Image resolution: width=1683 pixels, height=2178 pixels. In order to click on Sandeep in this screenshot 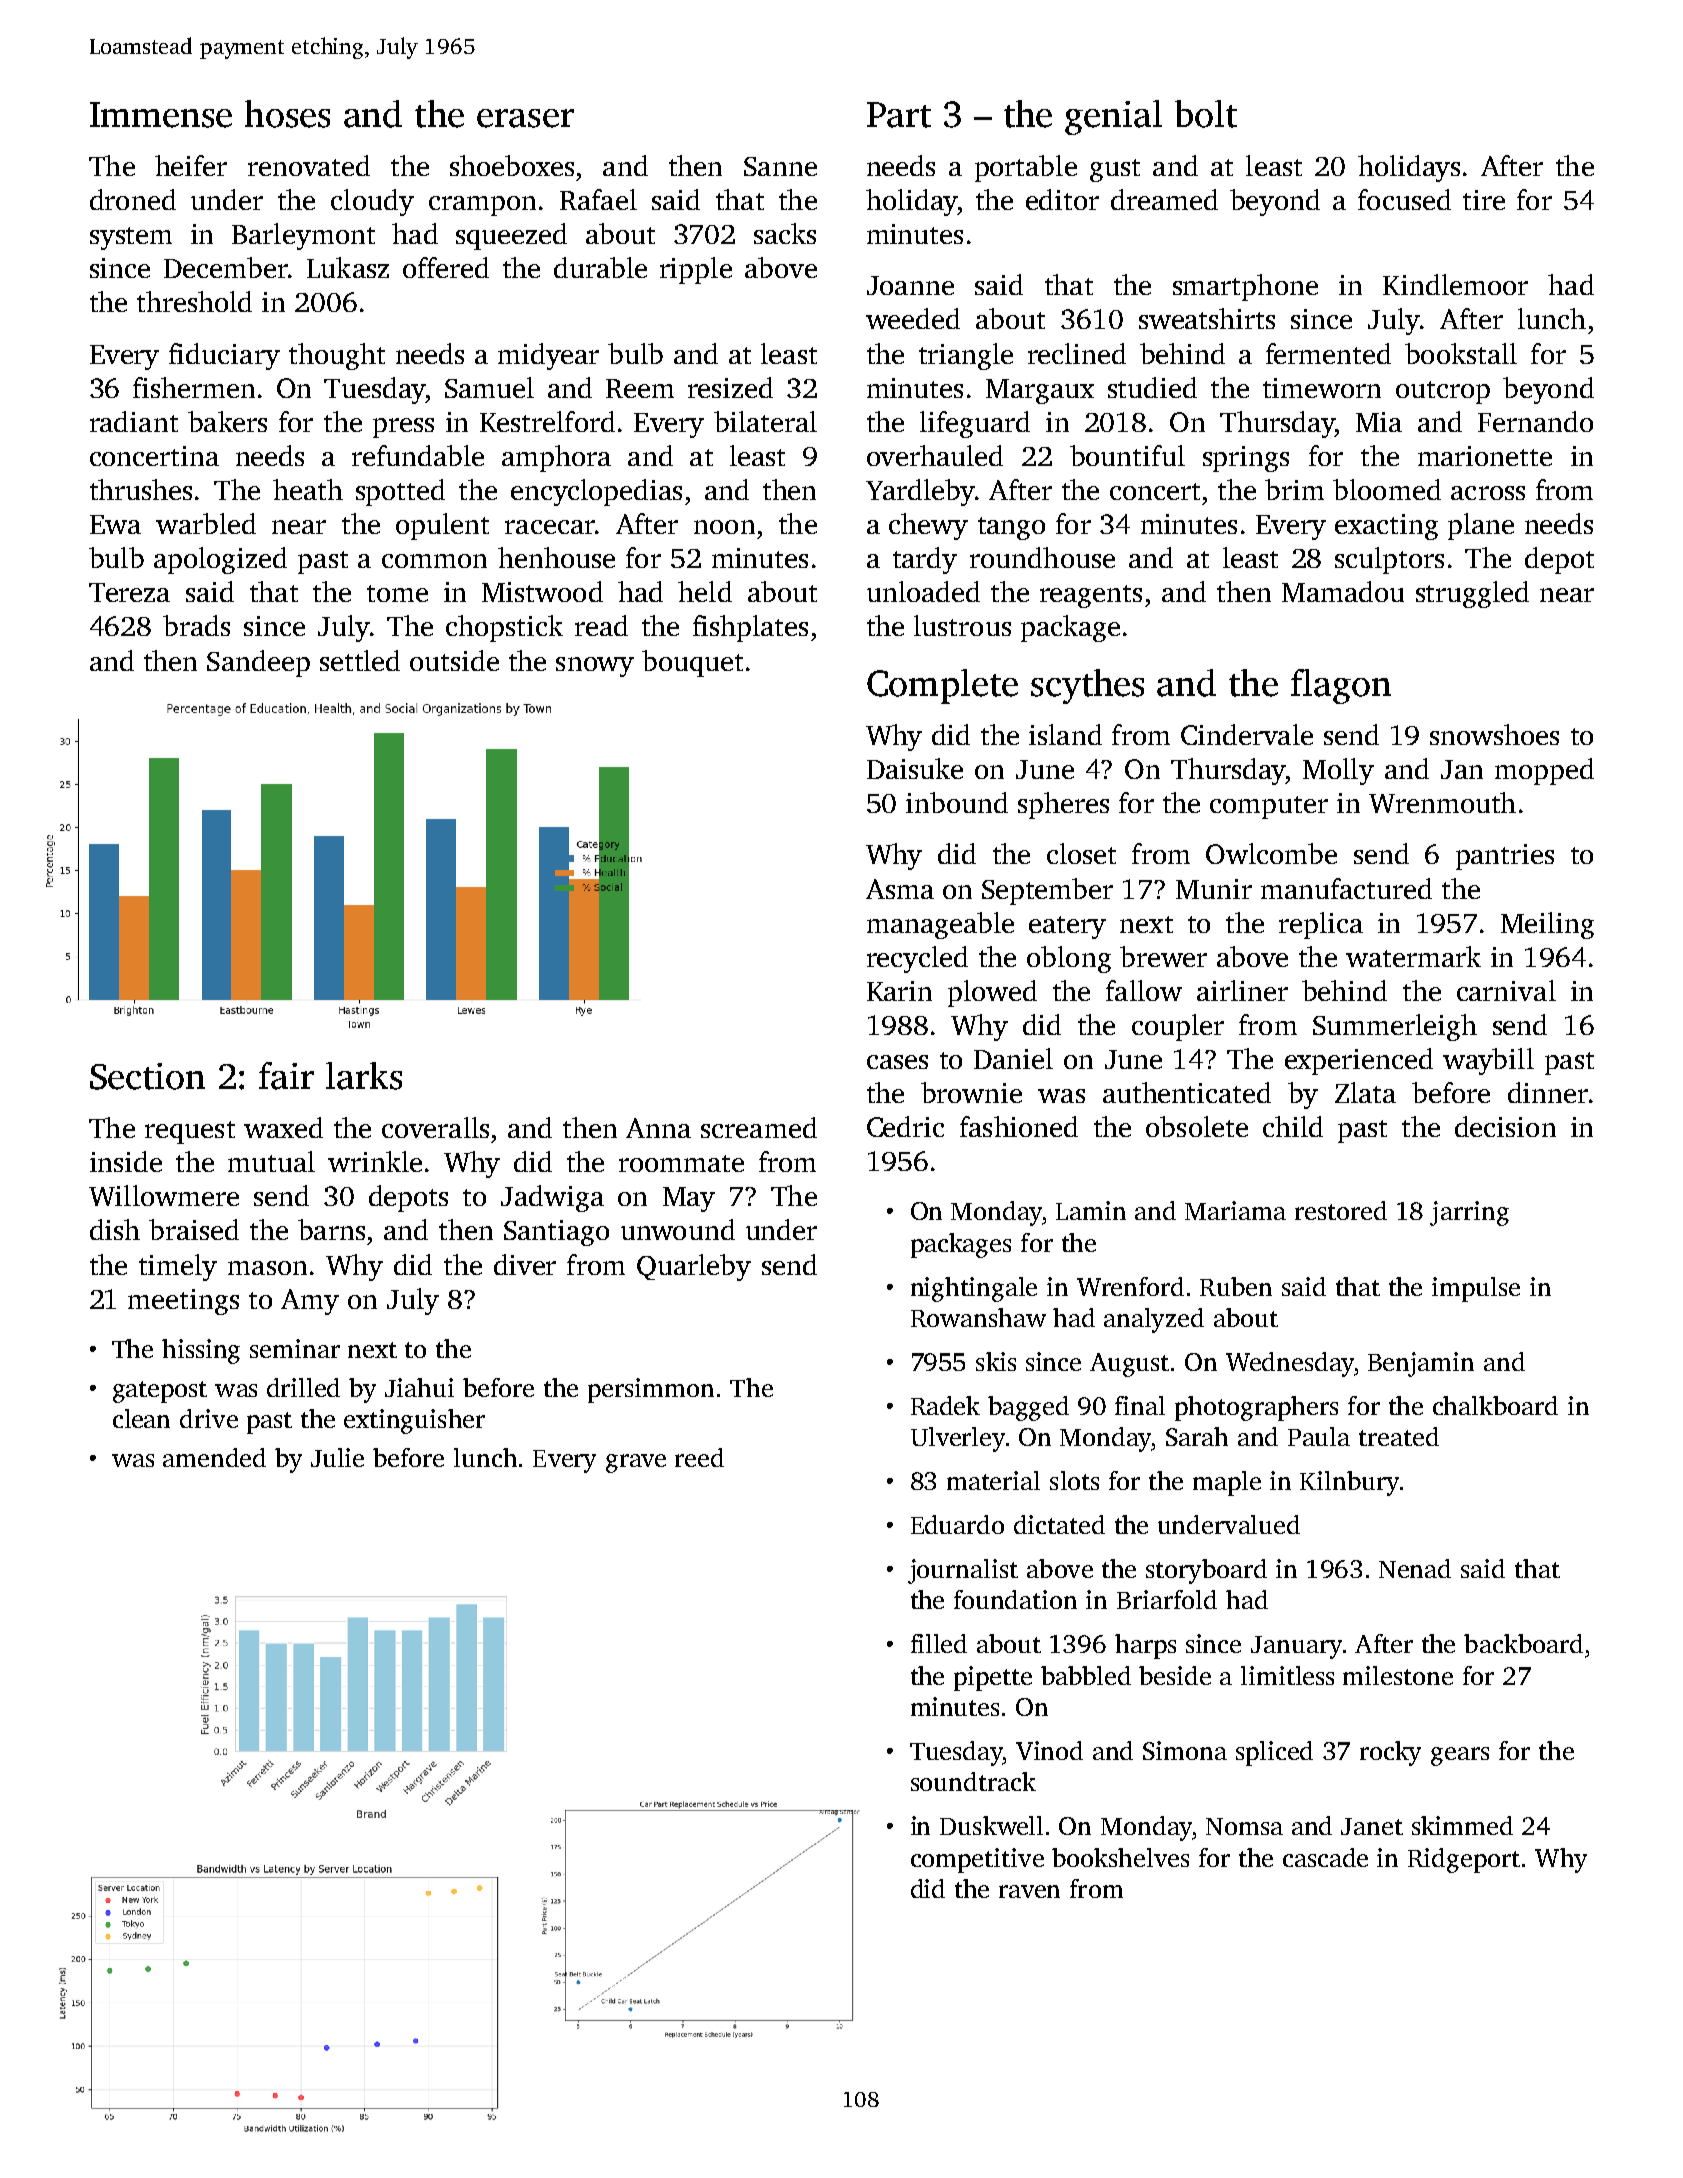, I will do `click(258, 663)`.
